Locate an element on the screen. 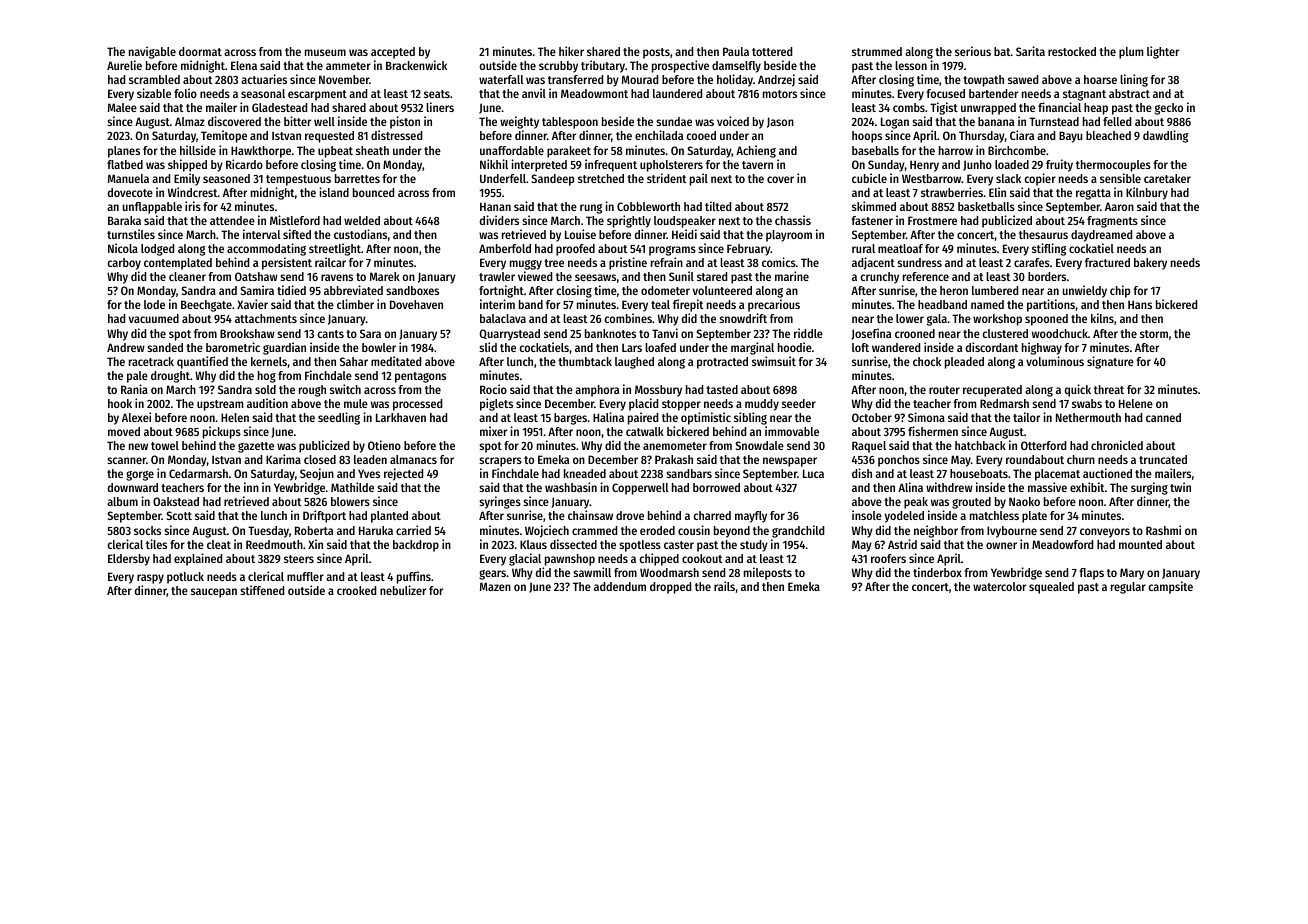 Image resolution: width=1308 pixels, height=924 pixels. harrow is located at coordinates (956, 150).
